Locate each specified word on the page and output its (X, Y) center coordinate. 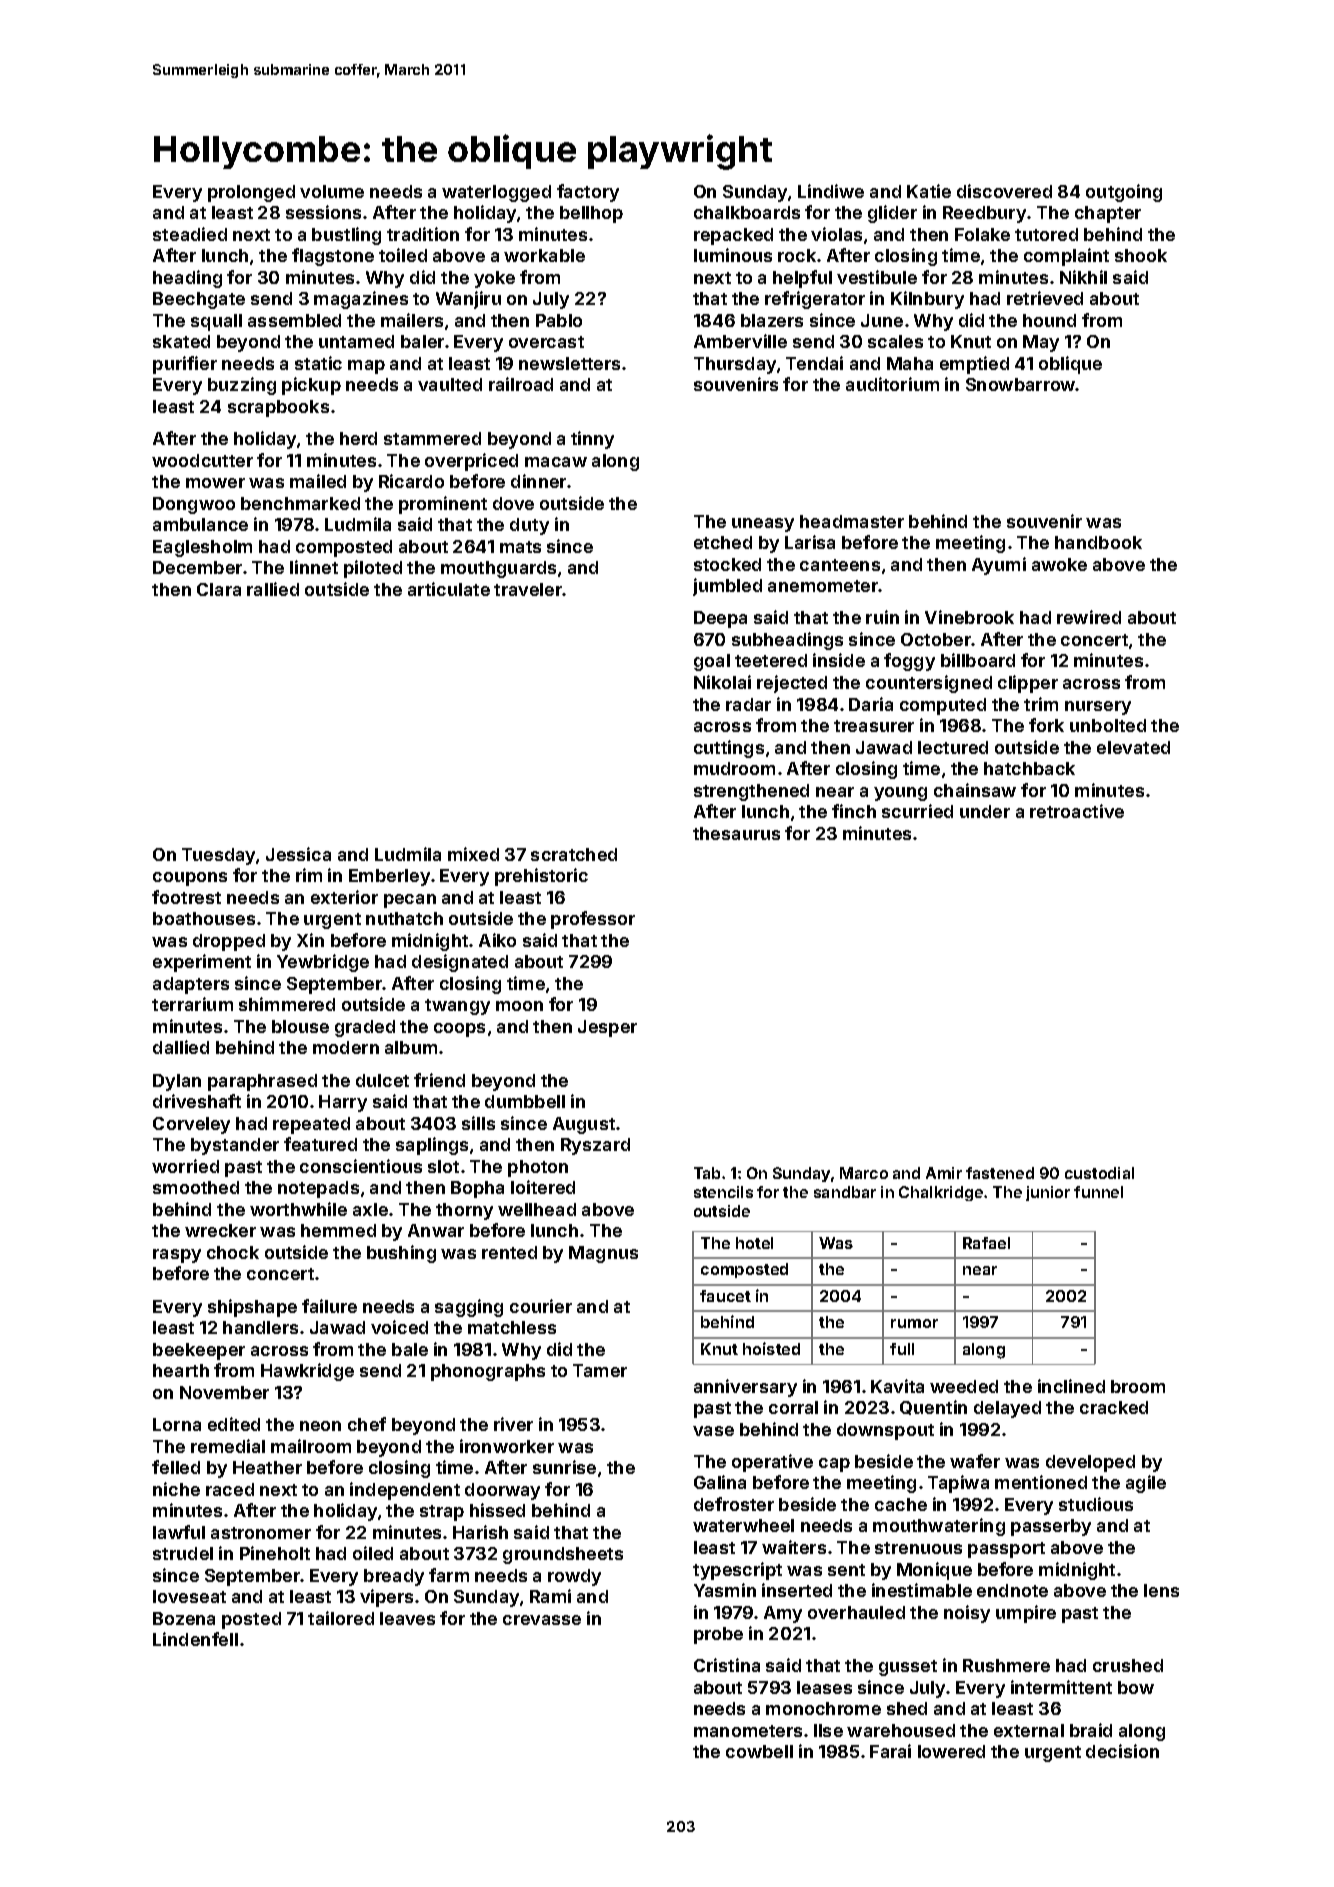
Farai (890, 1751)
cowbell (759, 1751)
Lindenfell (195, 1639)
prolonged (251, 193)
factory (588, 193)
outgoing (1124, 193)
